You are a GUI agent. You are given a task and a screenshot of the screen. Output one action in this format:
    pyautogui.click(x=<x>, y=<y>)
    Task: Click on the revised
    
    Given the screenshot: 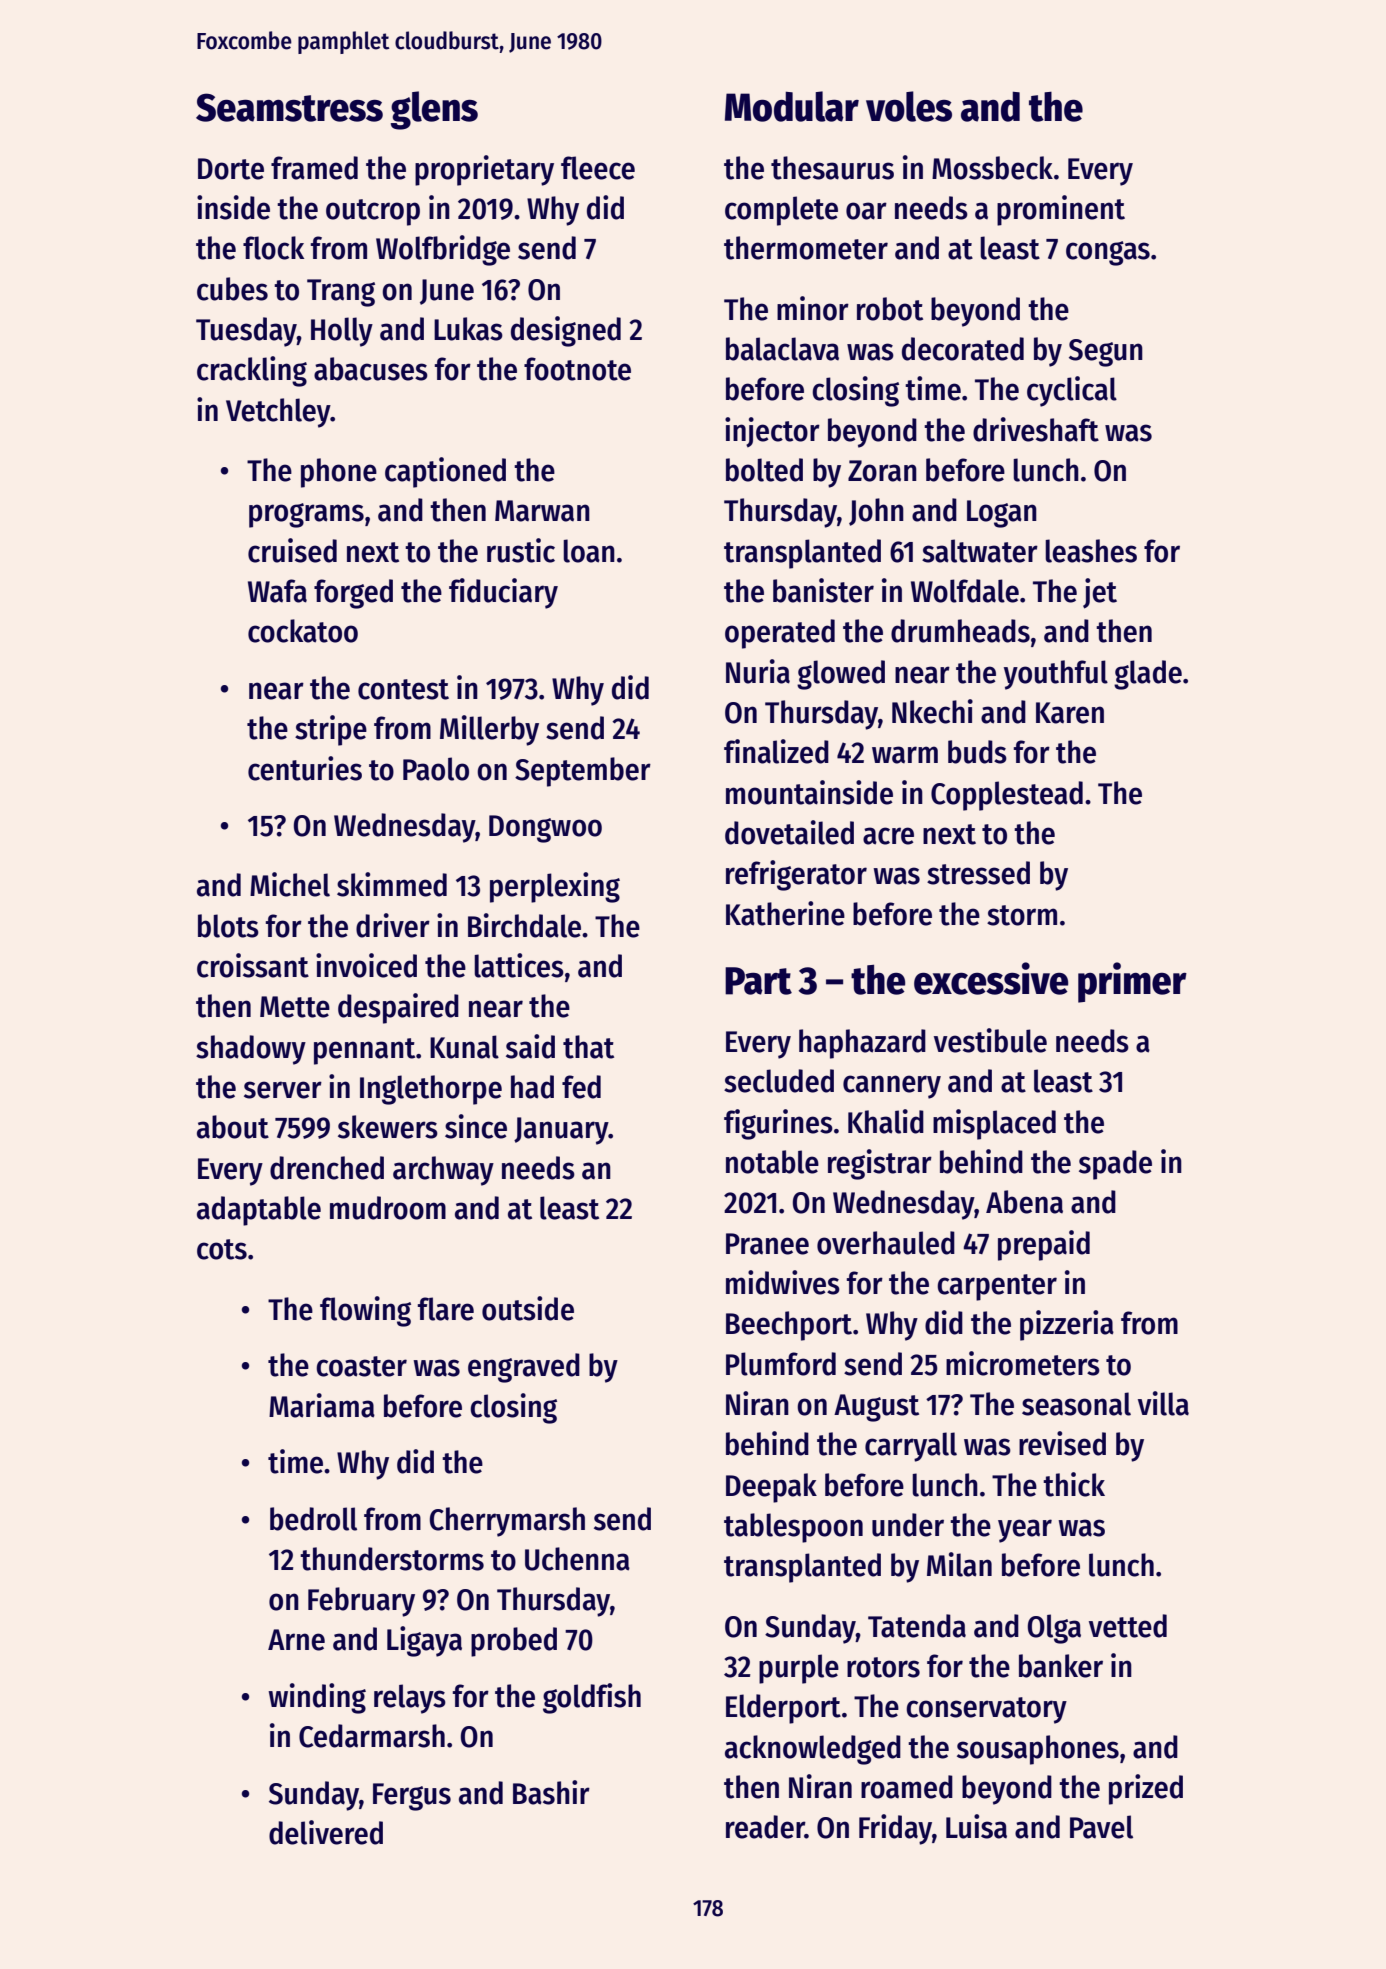 What is the action you would take?
    pyautogui.click(x=1062, y=1443)
